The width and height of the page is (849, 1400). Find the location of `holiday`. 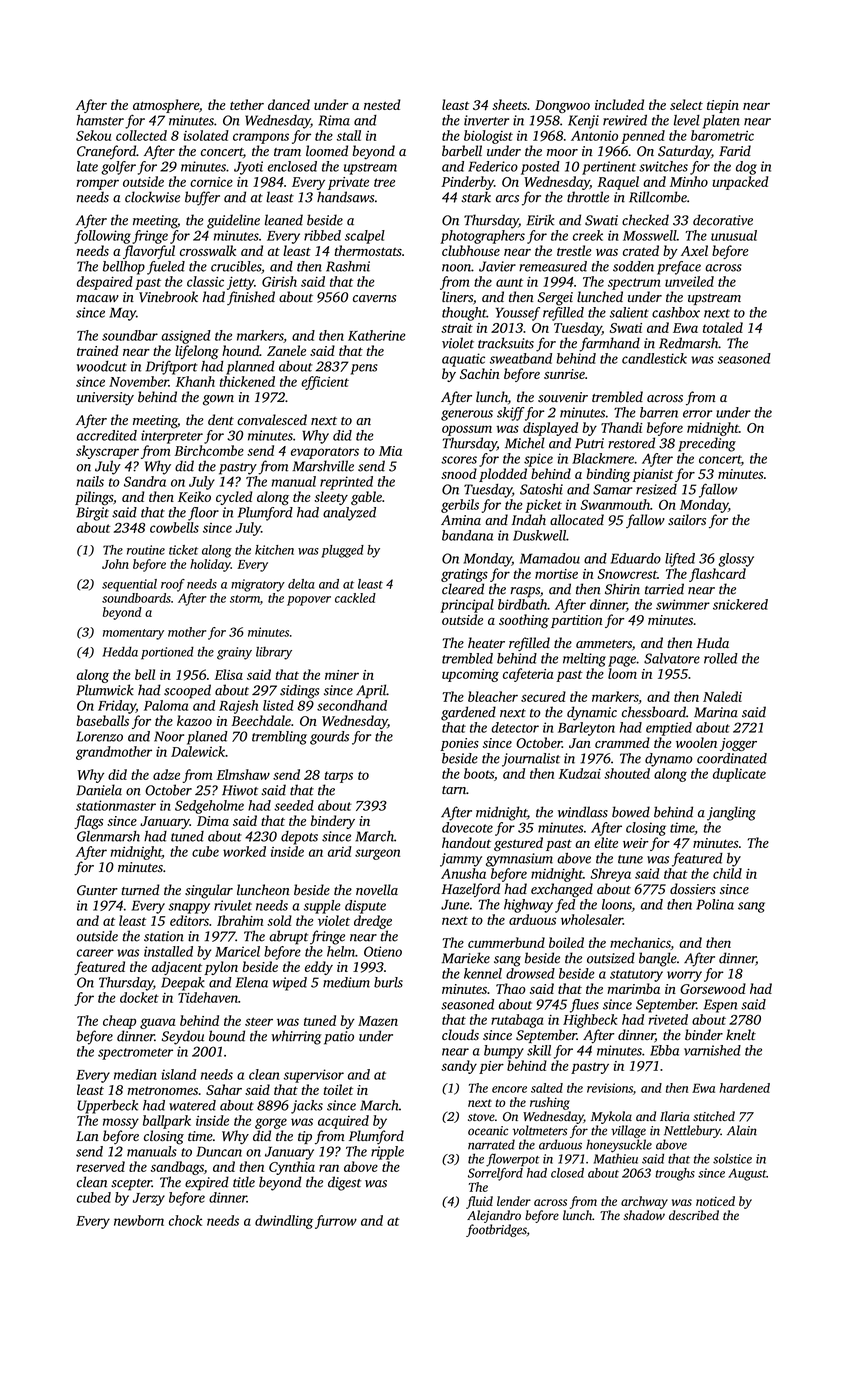

holiday is located at coordinates (210, 565).
